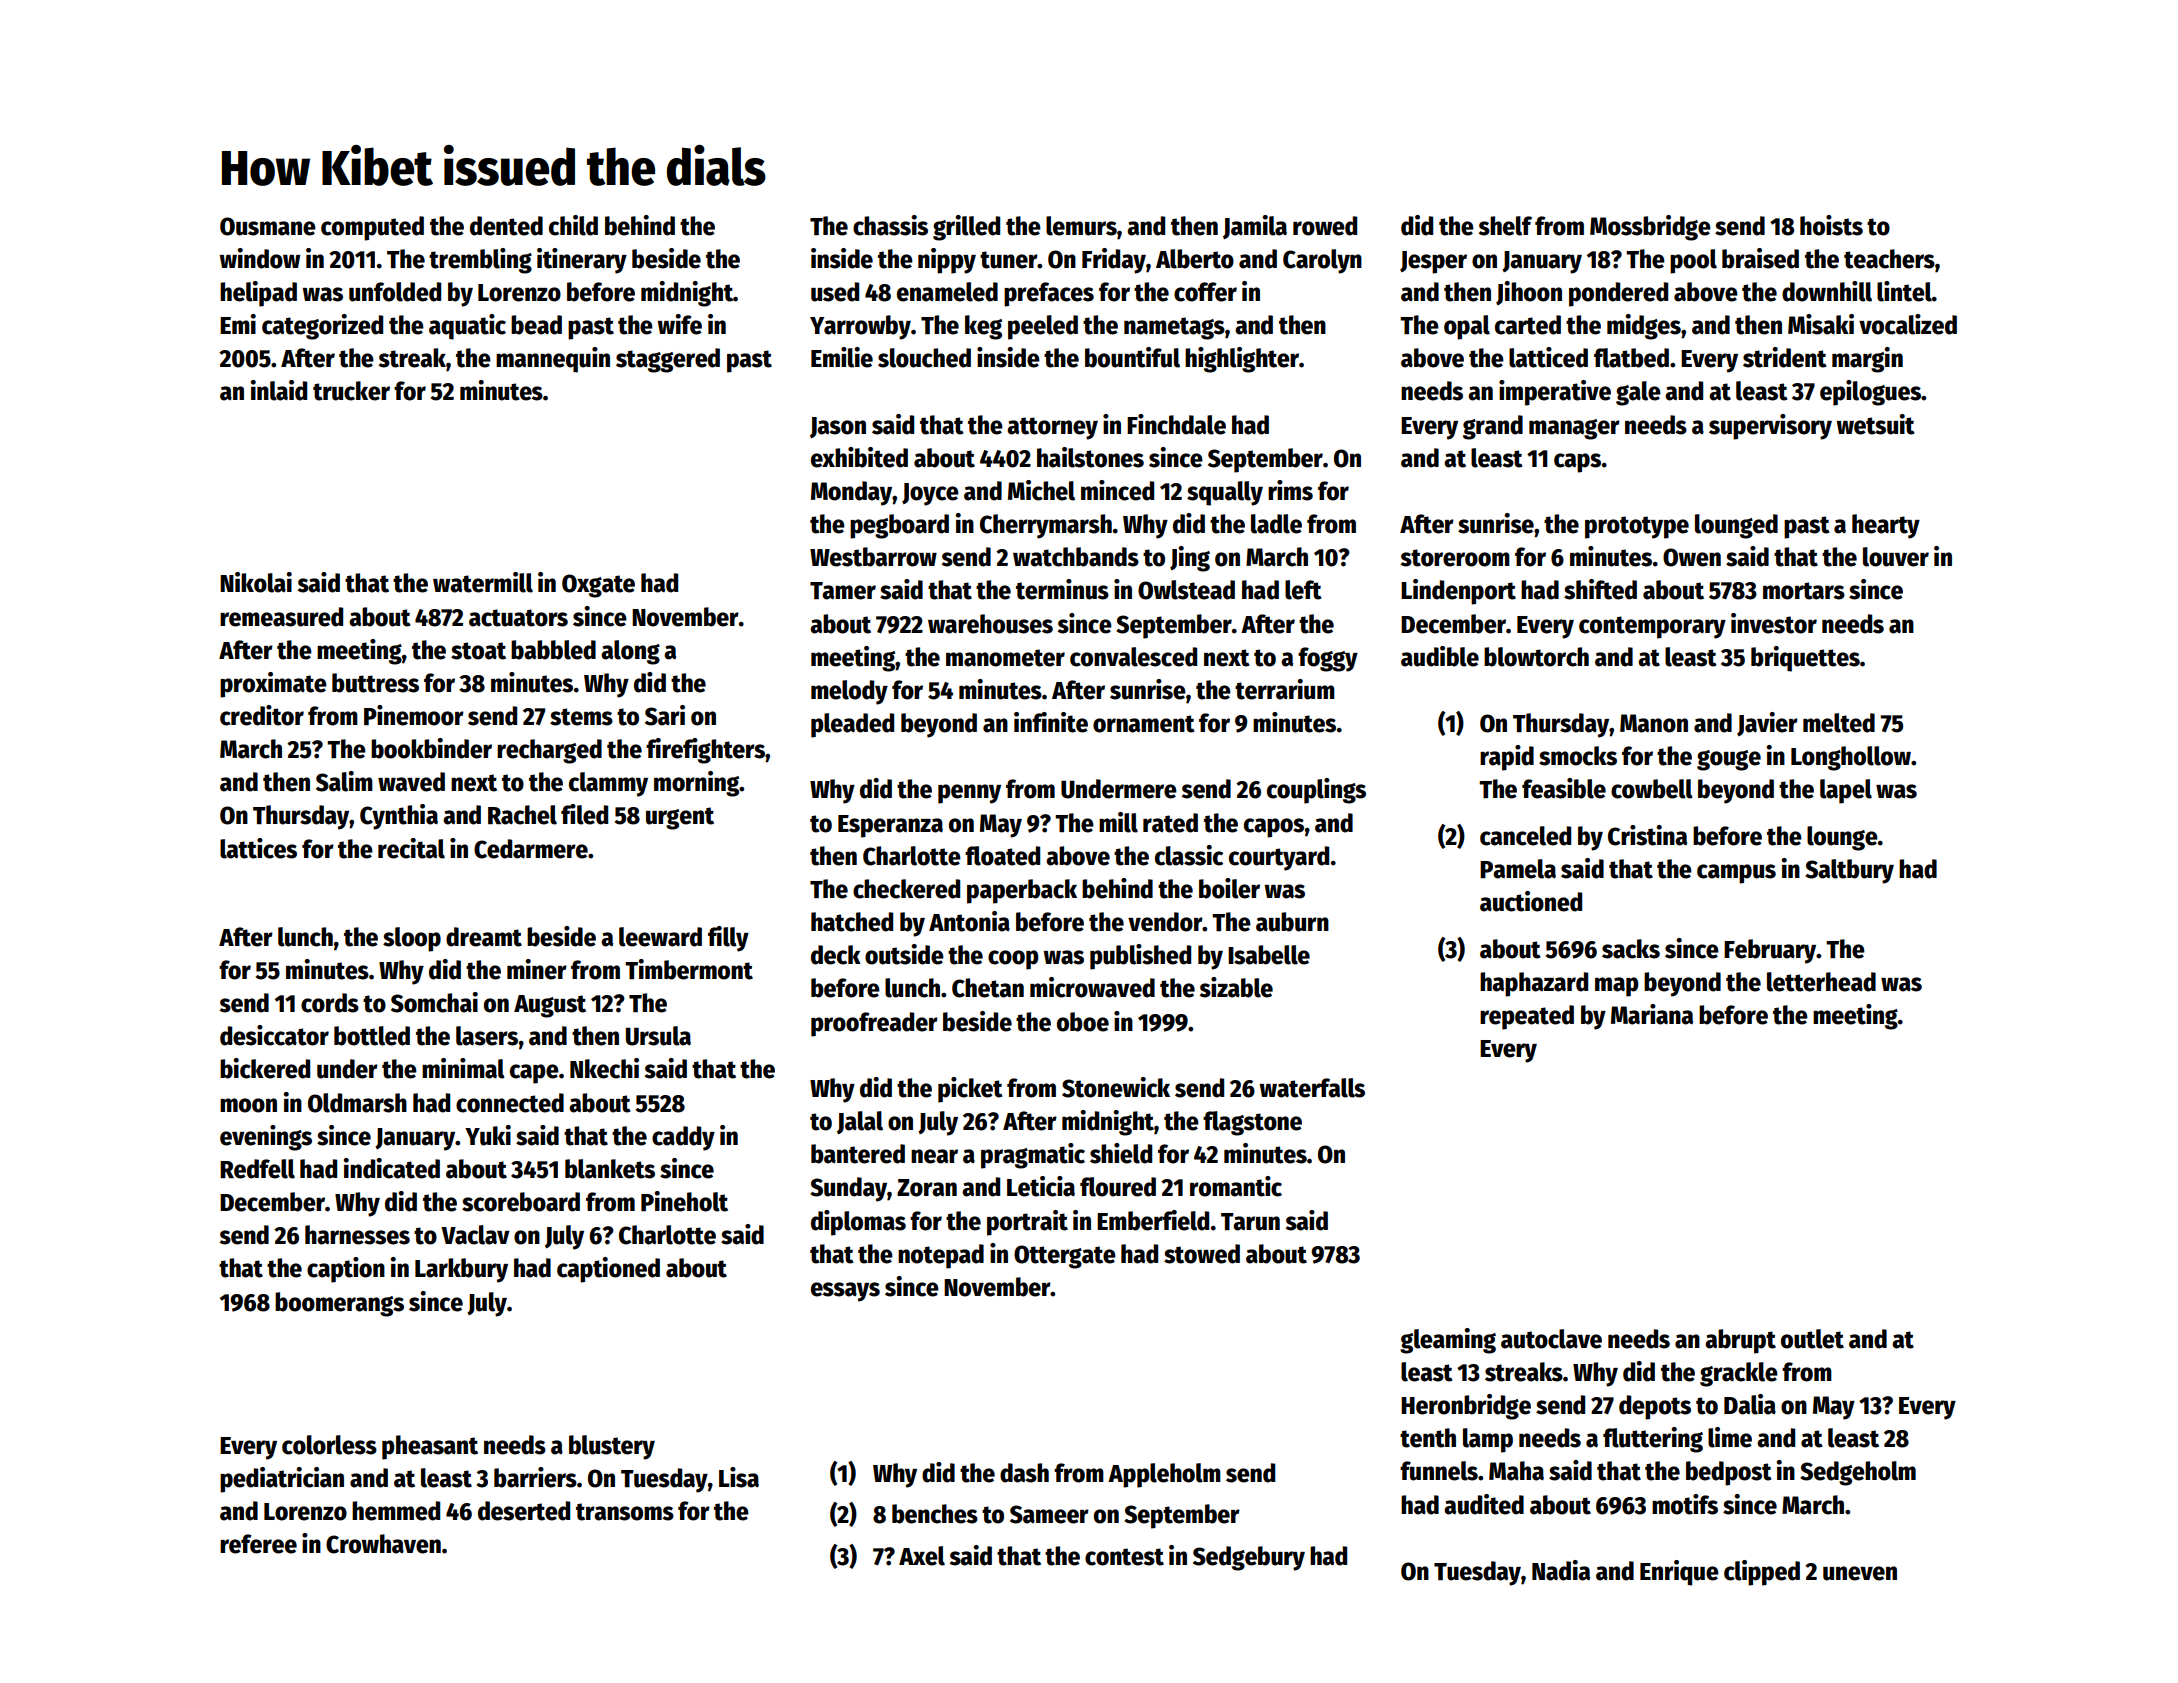 Image resolution: width=2178 pixels, height=1683 pixels. I want to click on Pinemoor, so click(414, 715).
